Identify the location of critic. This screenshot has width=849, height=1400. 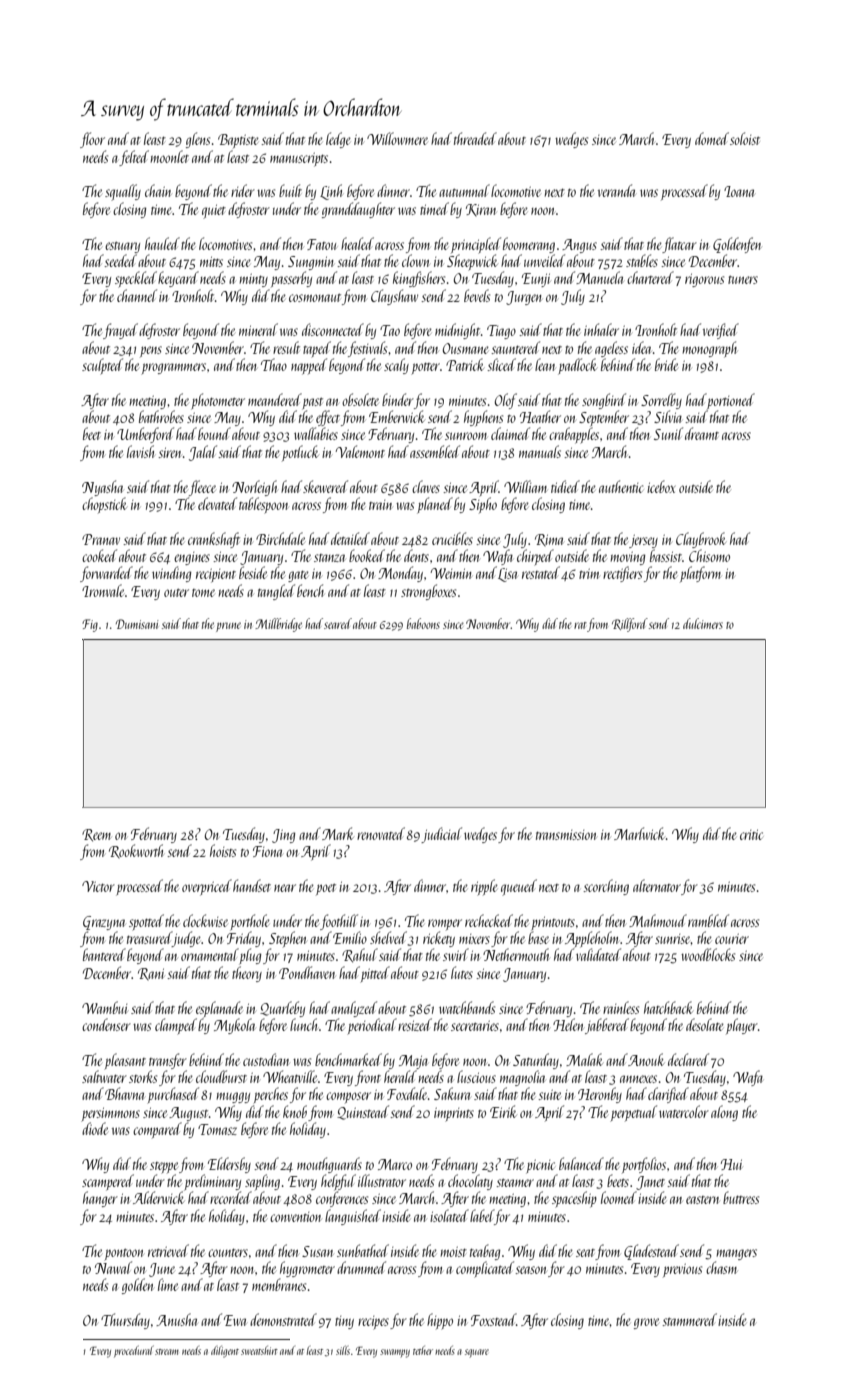
(751, 834).
